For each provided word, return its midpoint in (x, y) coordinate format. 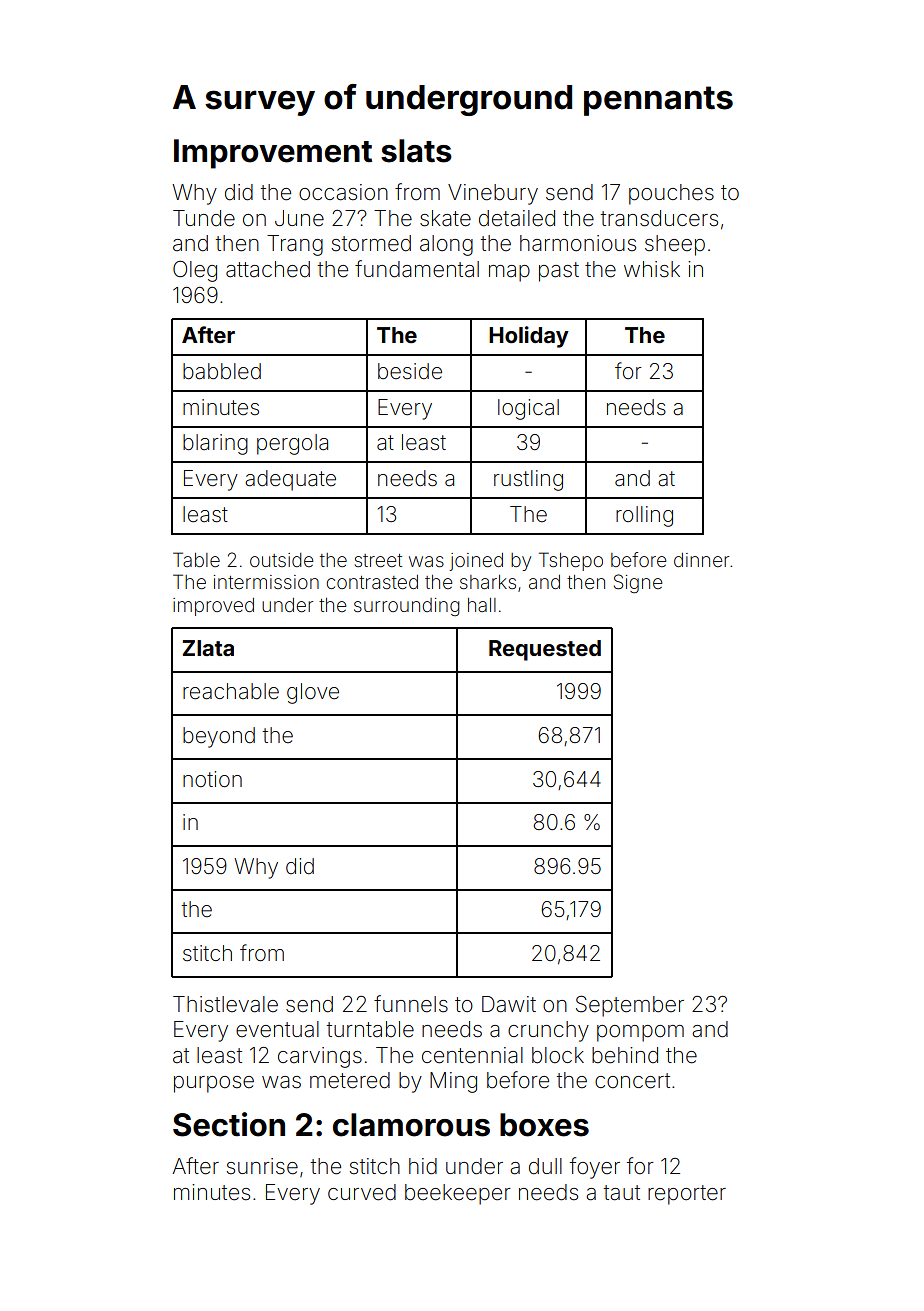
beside (410, 371)
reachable (231, 691)
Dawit (509, 1004)
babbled (222, 371)
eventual (277, 1029)
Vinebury (493, 194)
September (630, 1006)
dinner (701, 560)
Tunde (204, 218)
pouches (671, 194)
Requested (545, 650)
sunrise (262, 1166)
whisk (652, 269)
